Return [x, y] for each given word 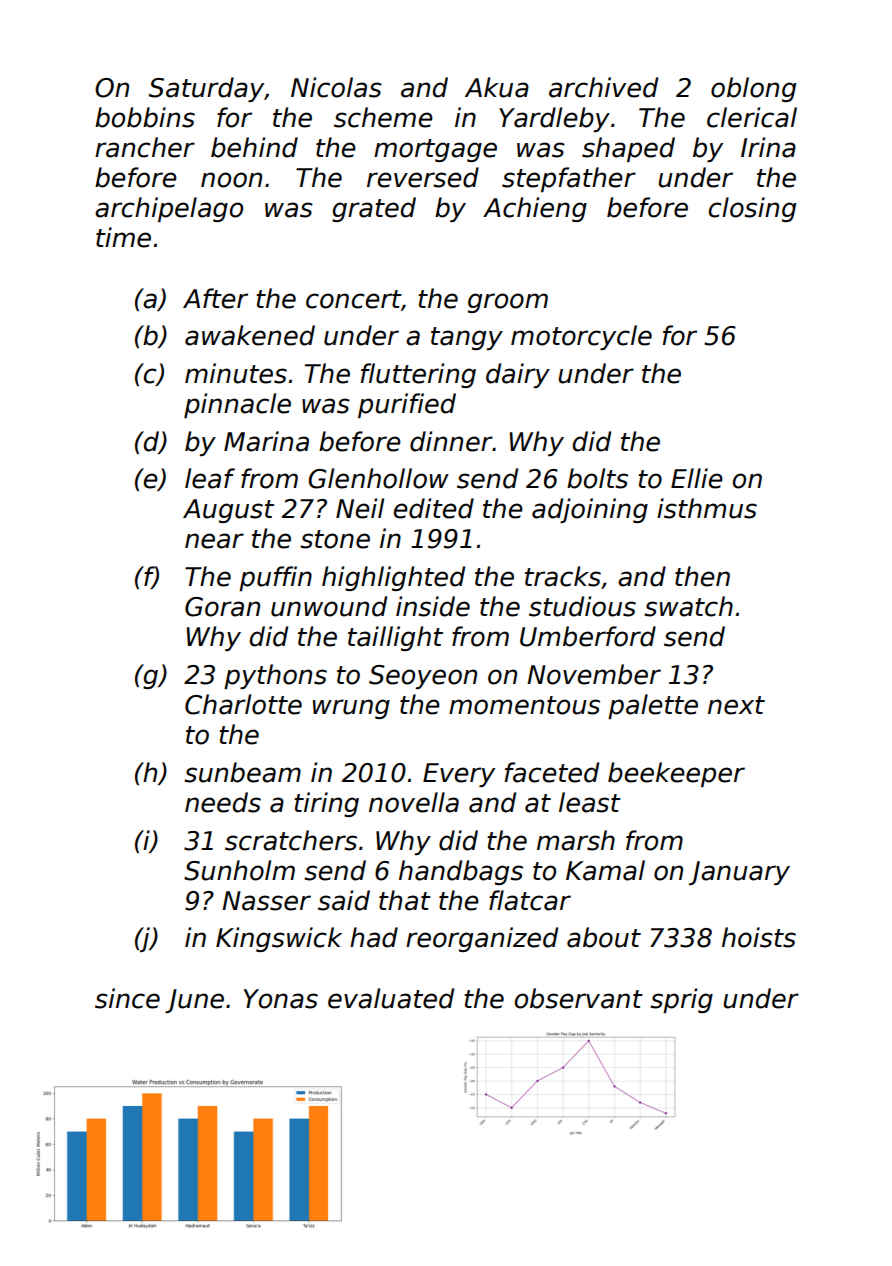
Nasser [266, 901]
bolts [597, 478]
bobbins [145, 117]
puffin [275, 578]
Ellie [697, 478]
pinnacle [237, 405]
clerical [752, 117]
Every [459, 775]
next [736, 705]
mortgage [435, 150]
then [702, 576]
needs [223, 802]
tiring [326, 804]
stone [335, 539]
